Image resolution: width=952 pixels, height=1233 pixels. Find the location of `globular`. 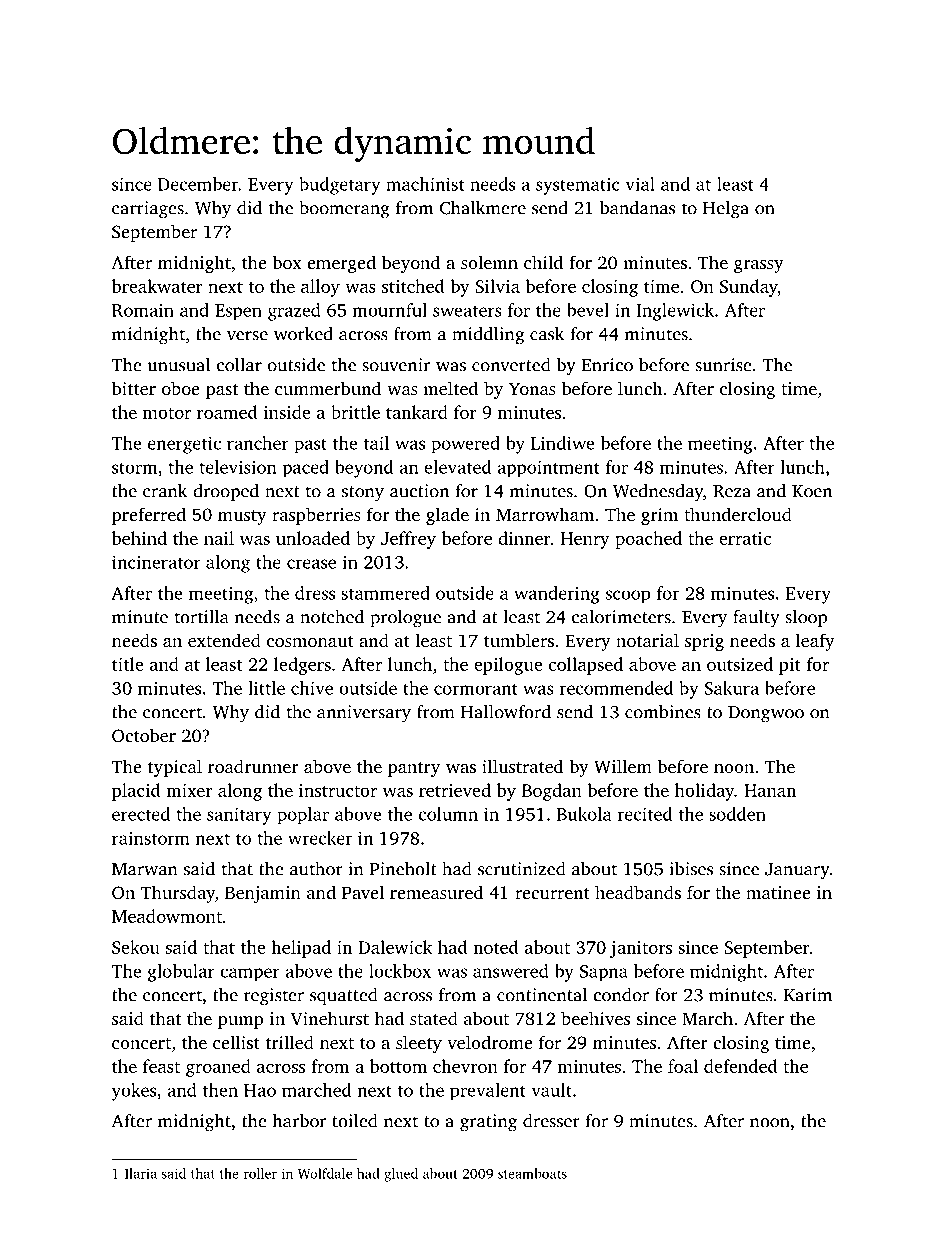

globular is located at coordinates (181, 973).
